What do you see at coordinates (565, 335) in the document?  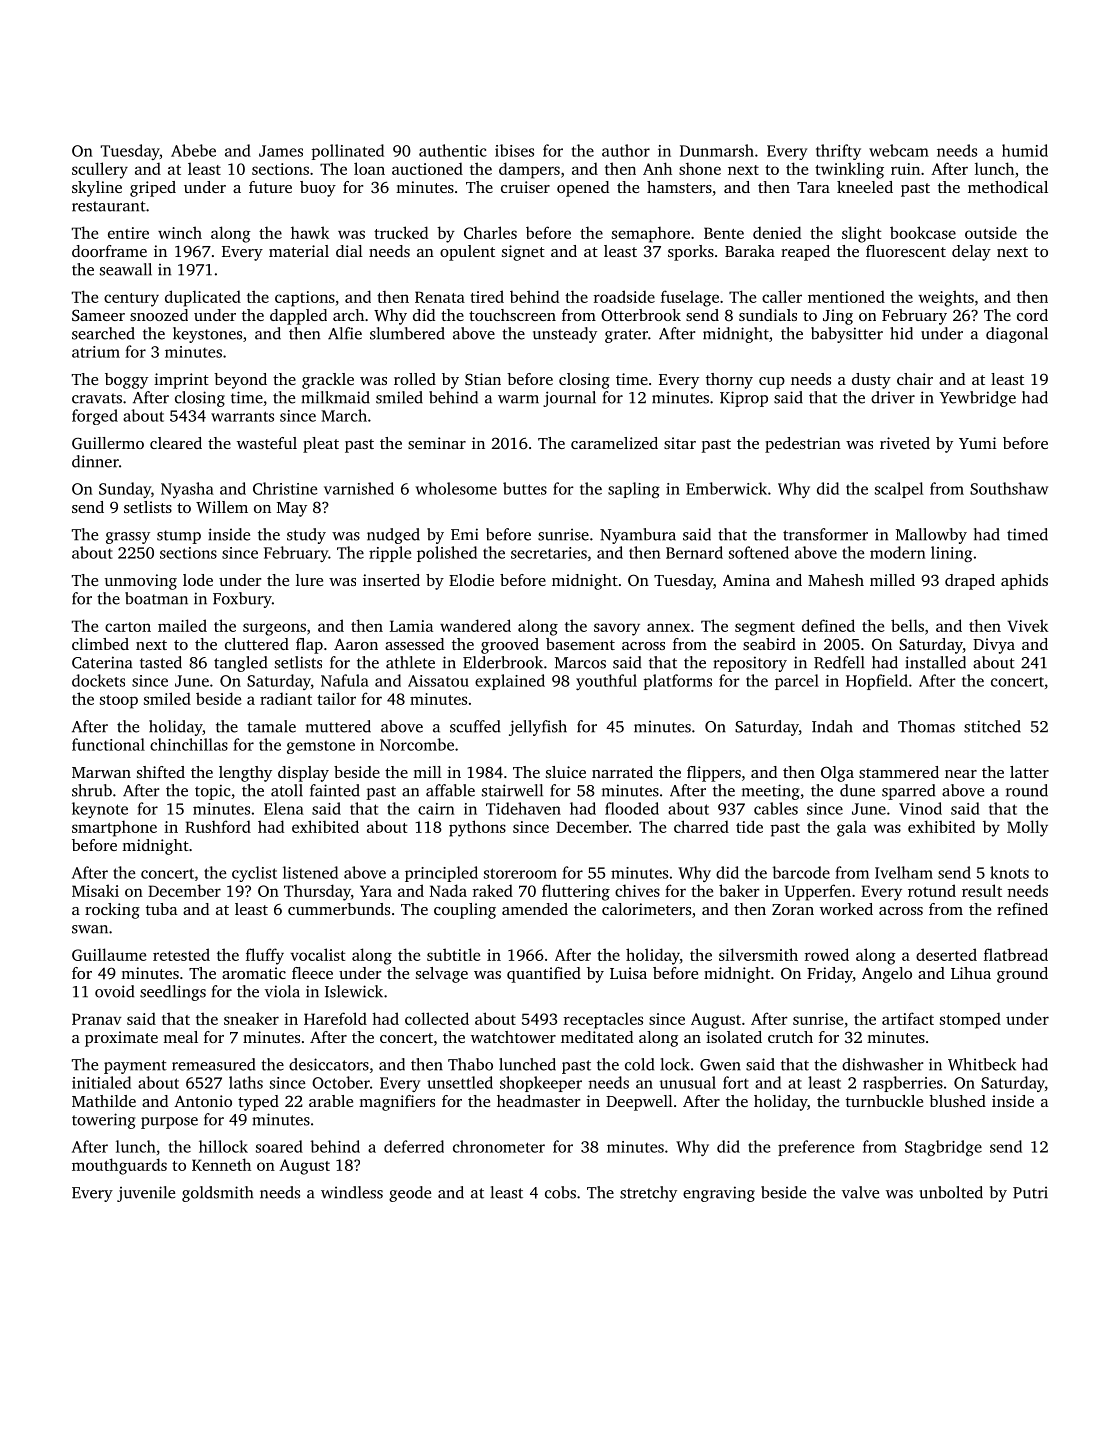 I see `unsteady` at bounding box center [565, 335].
